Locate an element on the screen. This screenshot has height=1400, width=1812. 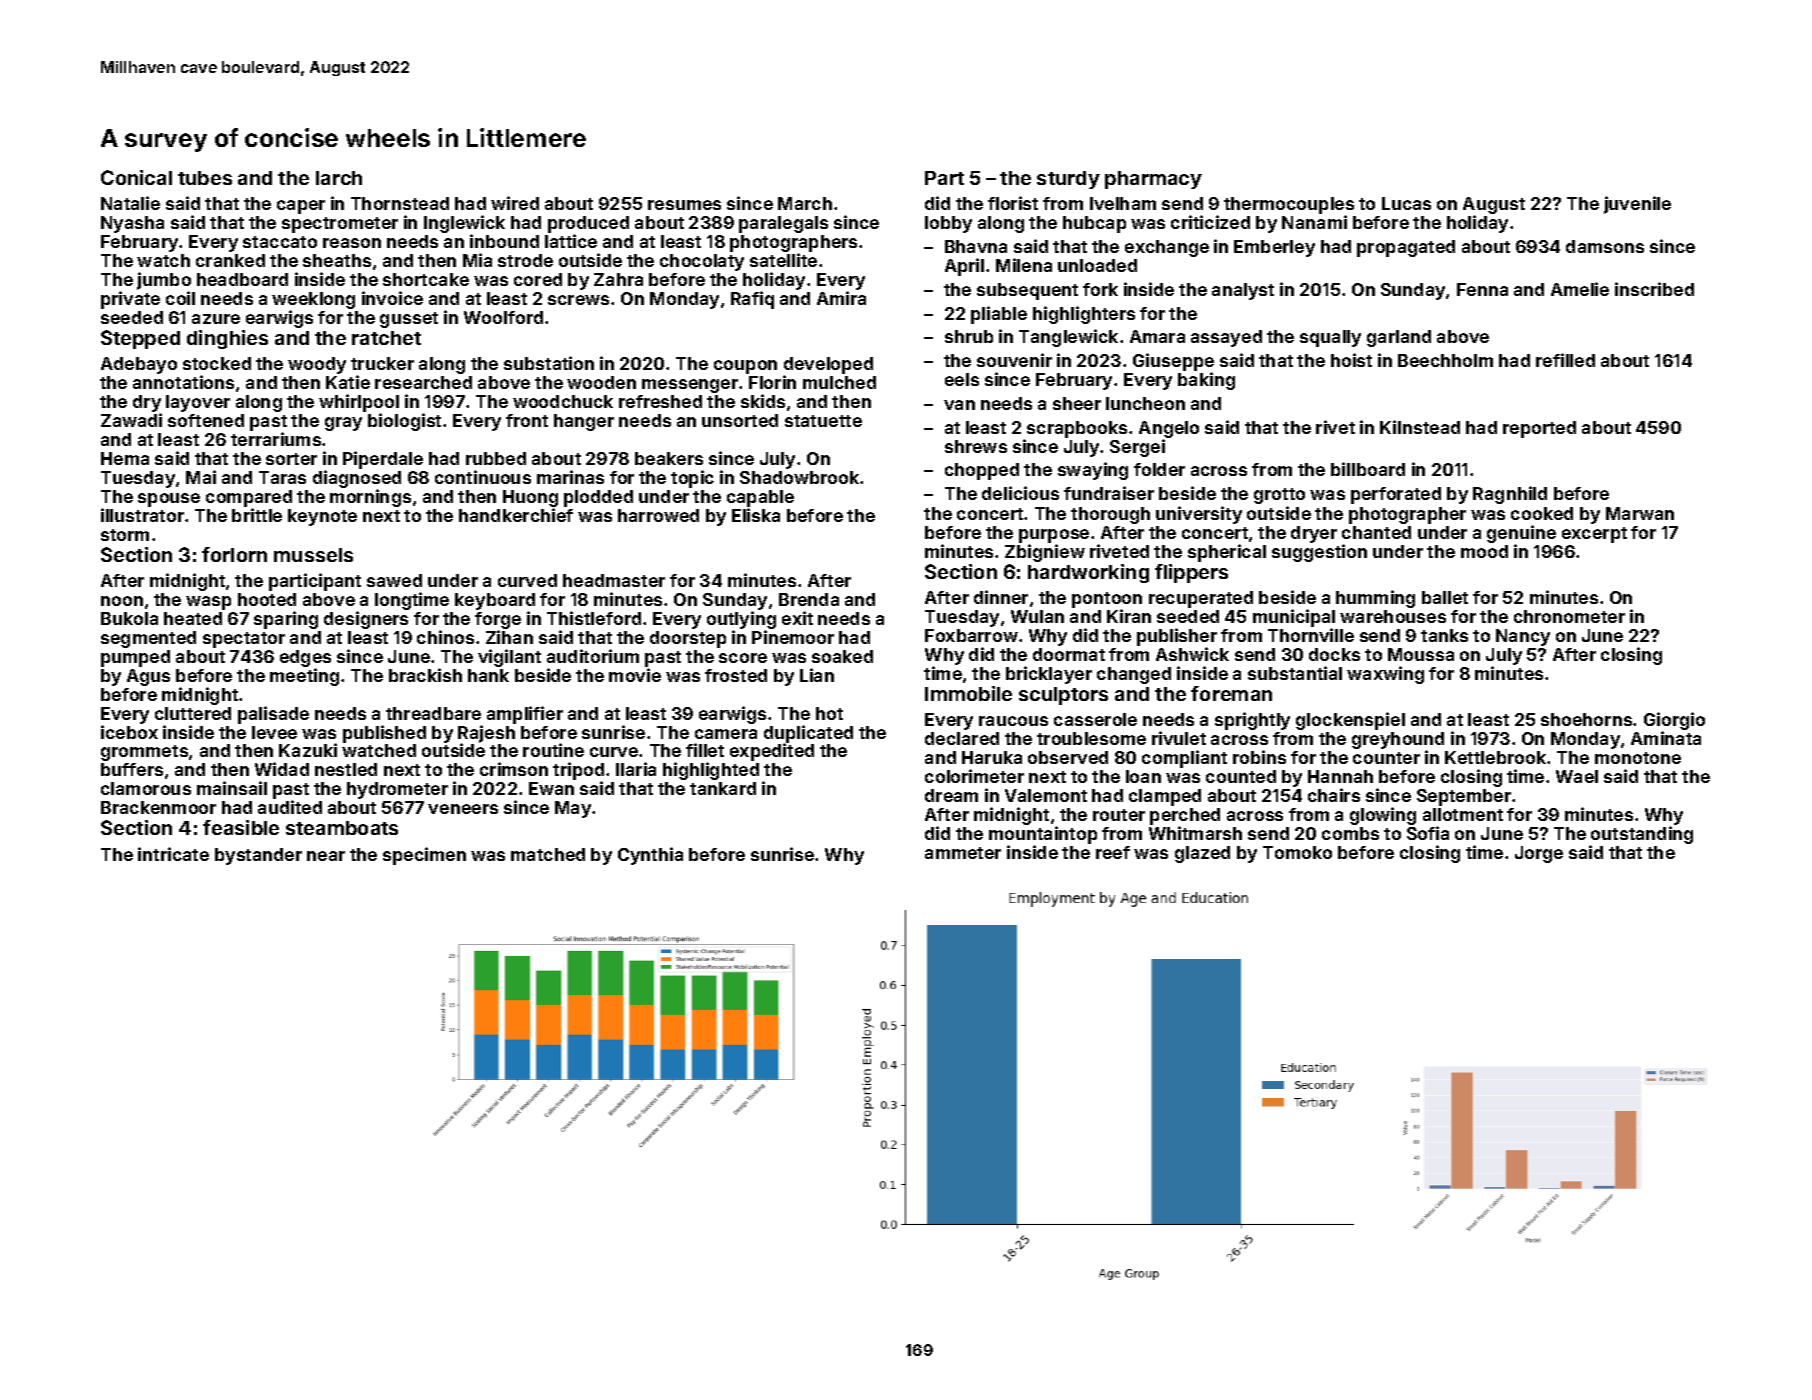
sheaths is located at coordinates (337, 260).
